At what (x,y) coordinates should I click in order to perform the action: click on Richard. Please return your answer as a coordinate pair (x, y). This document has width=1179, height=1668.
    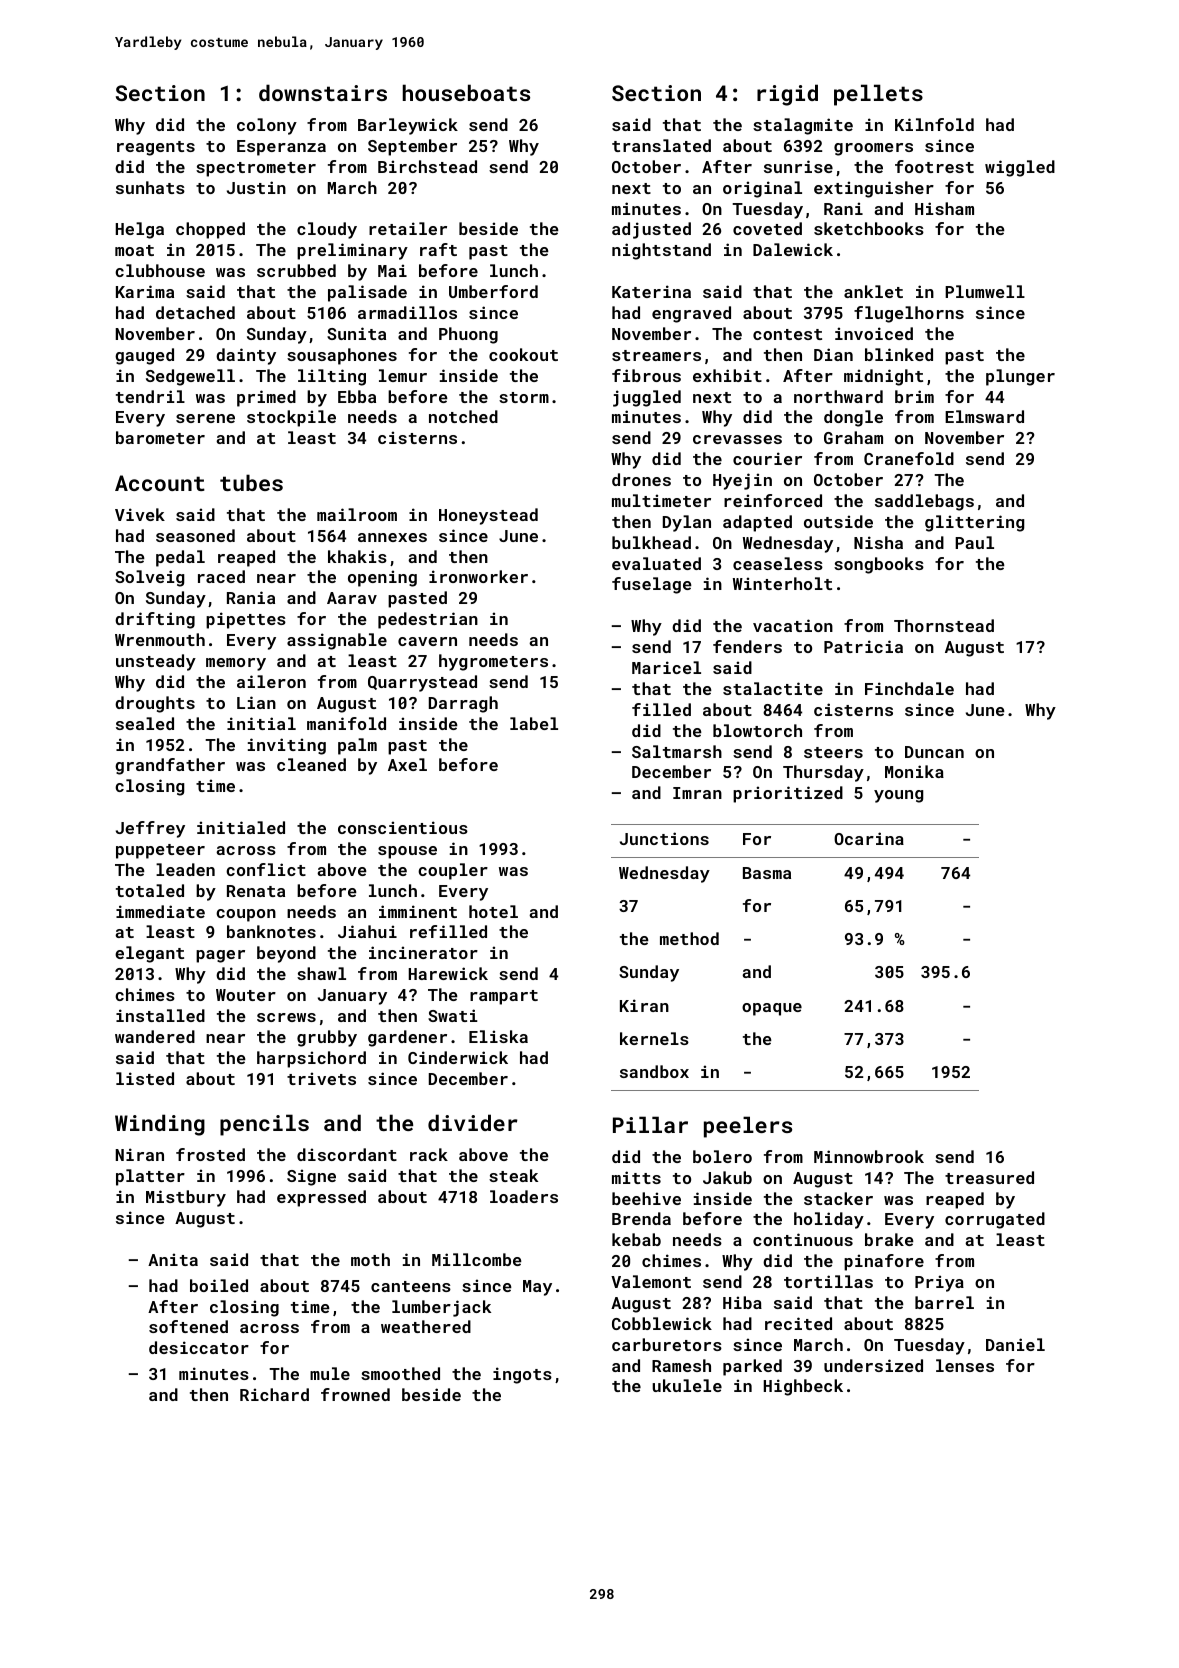
    Looking at the image, I should click on (274, 1394).
